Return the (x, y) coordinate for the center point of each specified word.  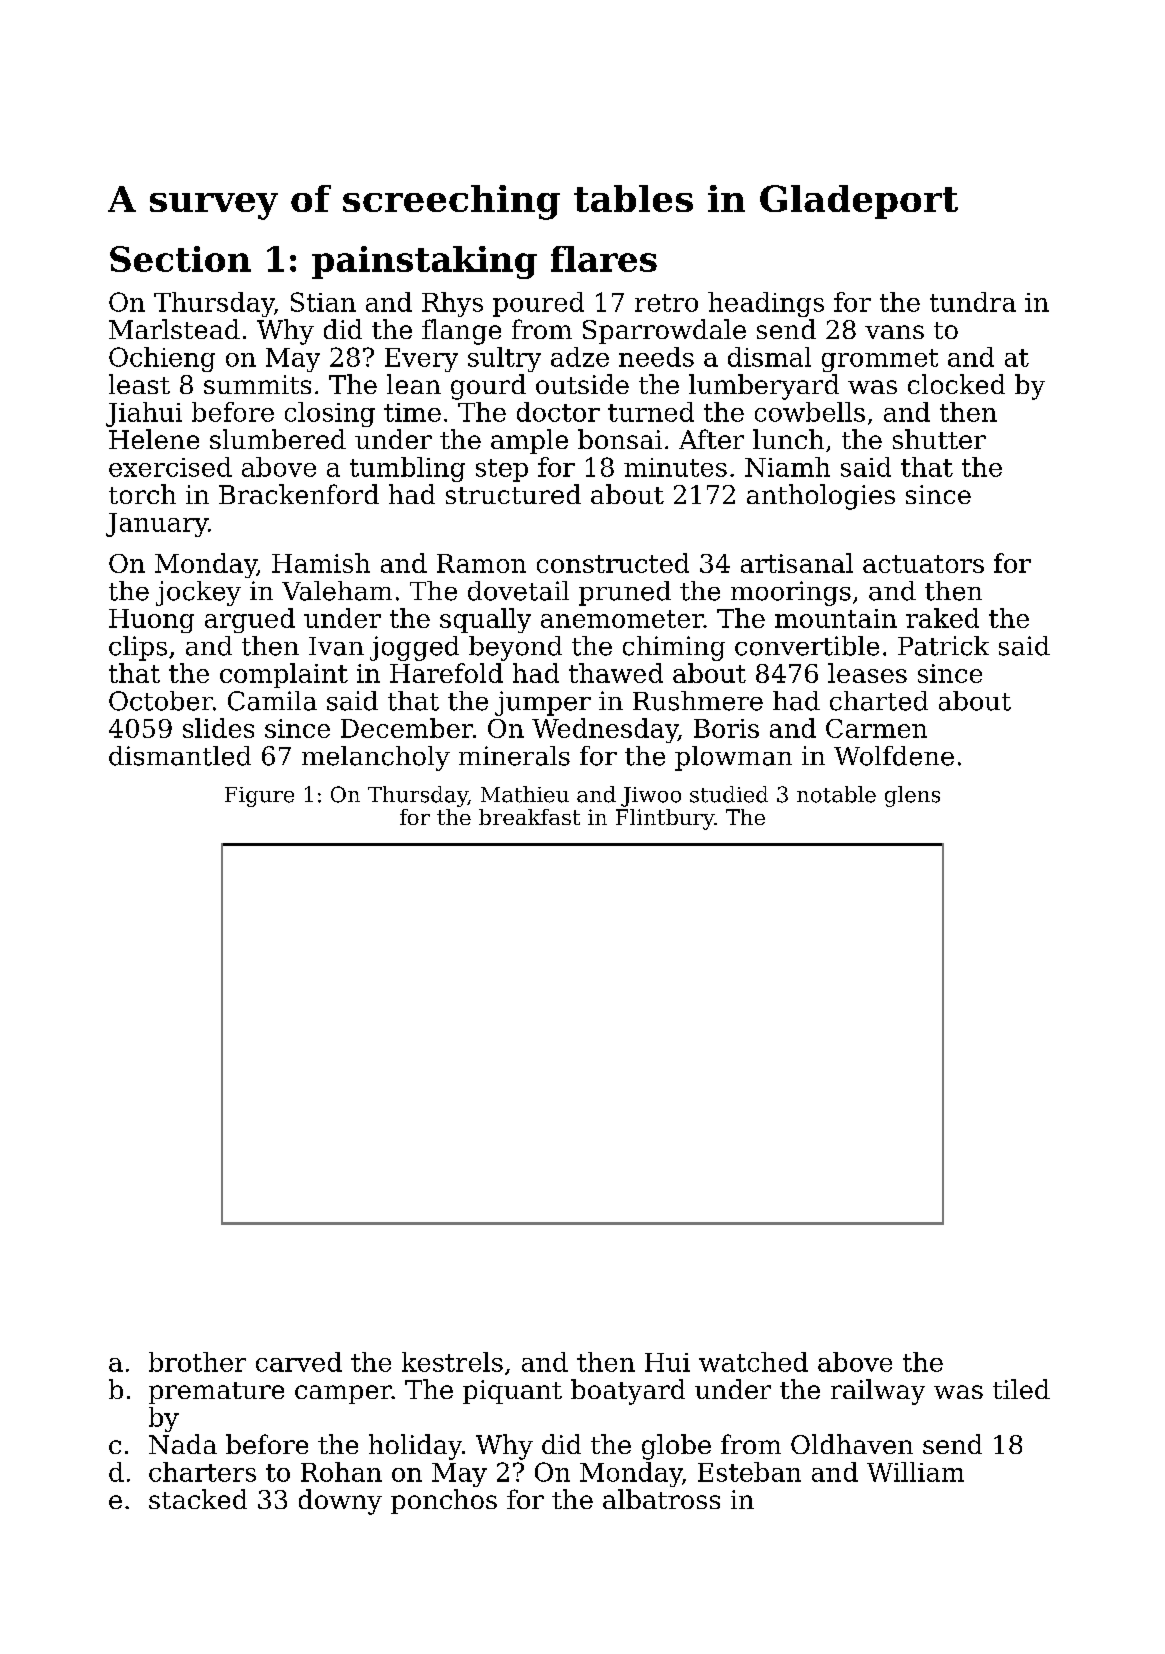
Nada (183, 1444)
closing (330, 414)
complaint (284, 675)
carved (299, 1362)
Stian (323, 302)
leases (867, 673)
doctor (558, 412)
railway (878, 1392)
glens (912, 796)
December (407, 728)
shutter (939, 439)
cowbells (810, 412)
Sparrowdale (664, 331)
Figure (259, 797)
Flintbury (665, 819)
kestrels (452, 1362)
